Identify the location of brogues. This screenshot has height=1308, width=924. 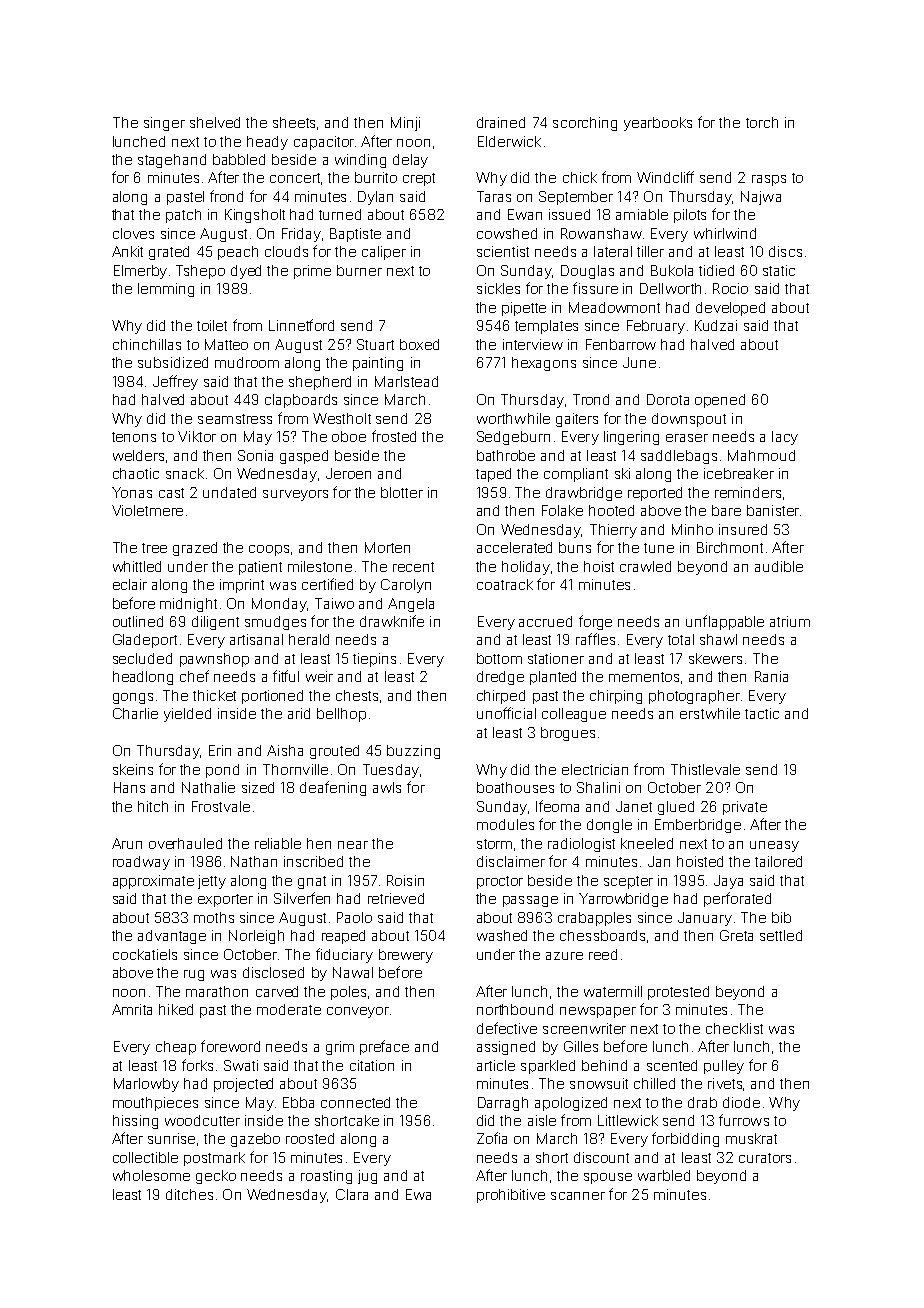
(568, 734).
